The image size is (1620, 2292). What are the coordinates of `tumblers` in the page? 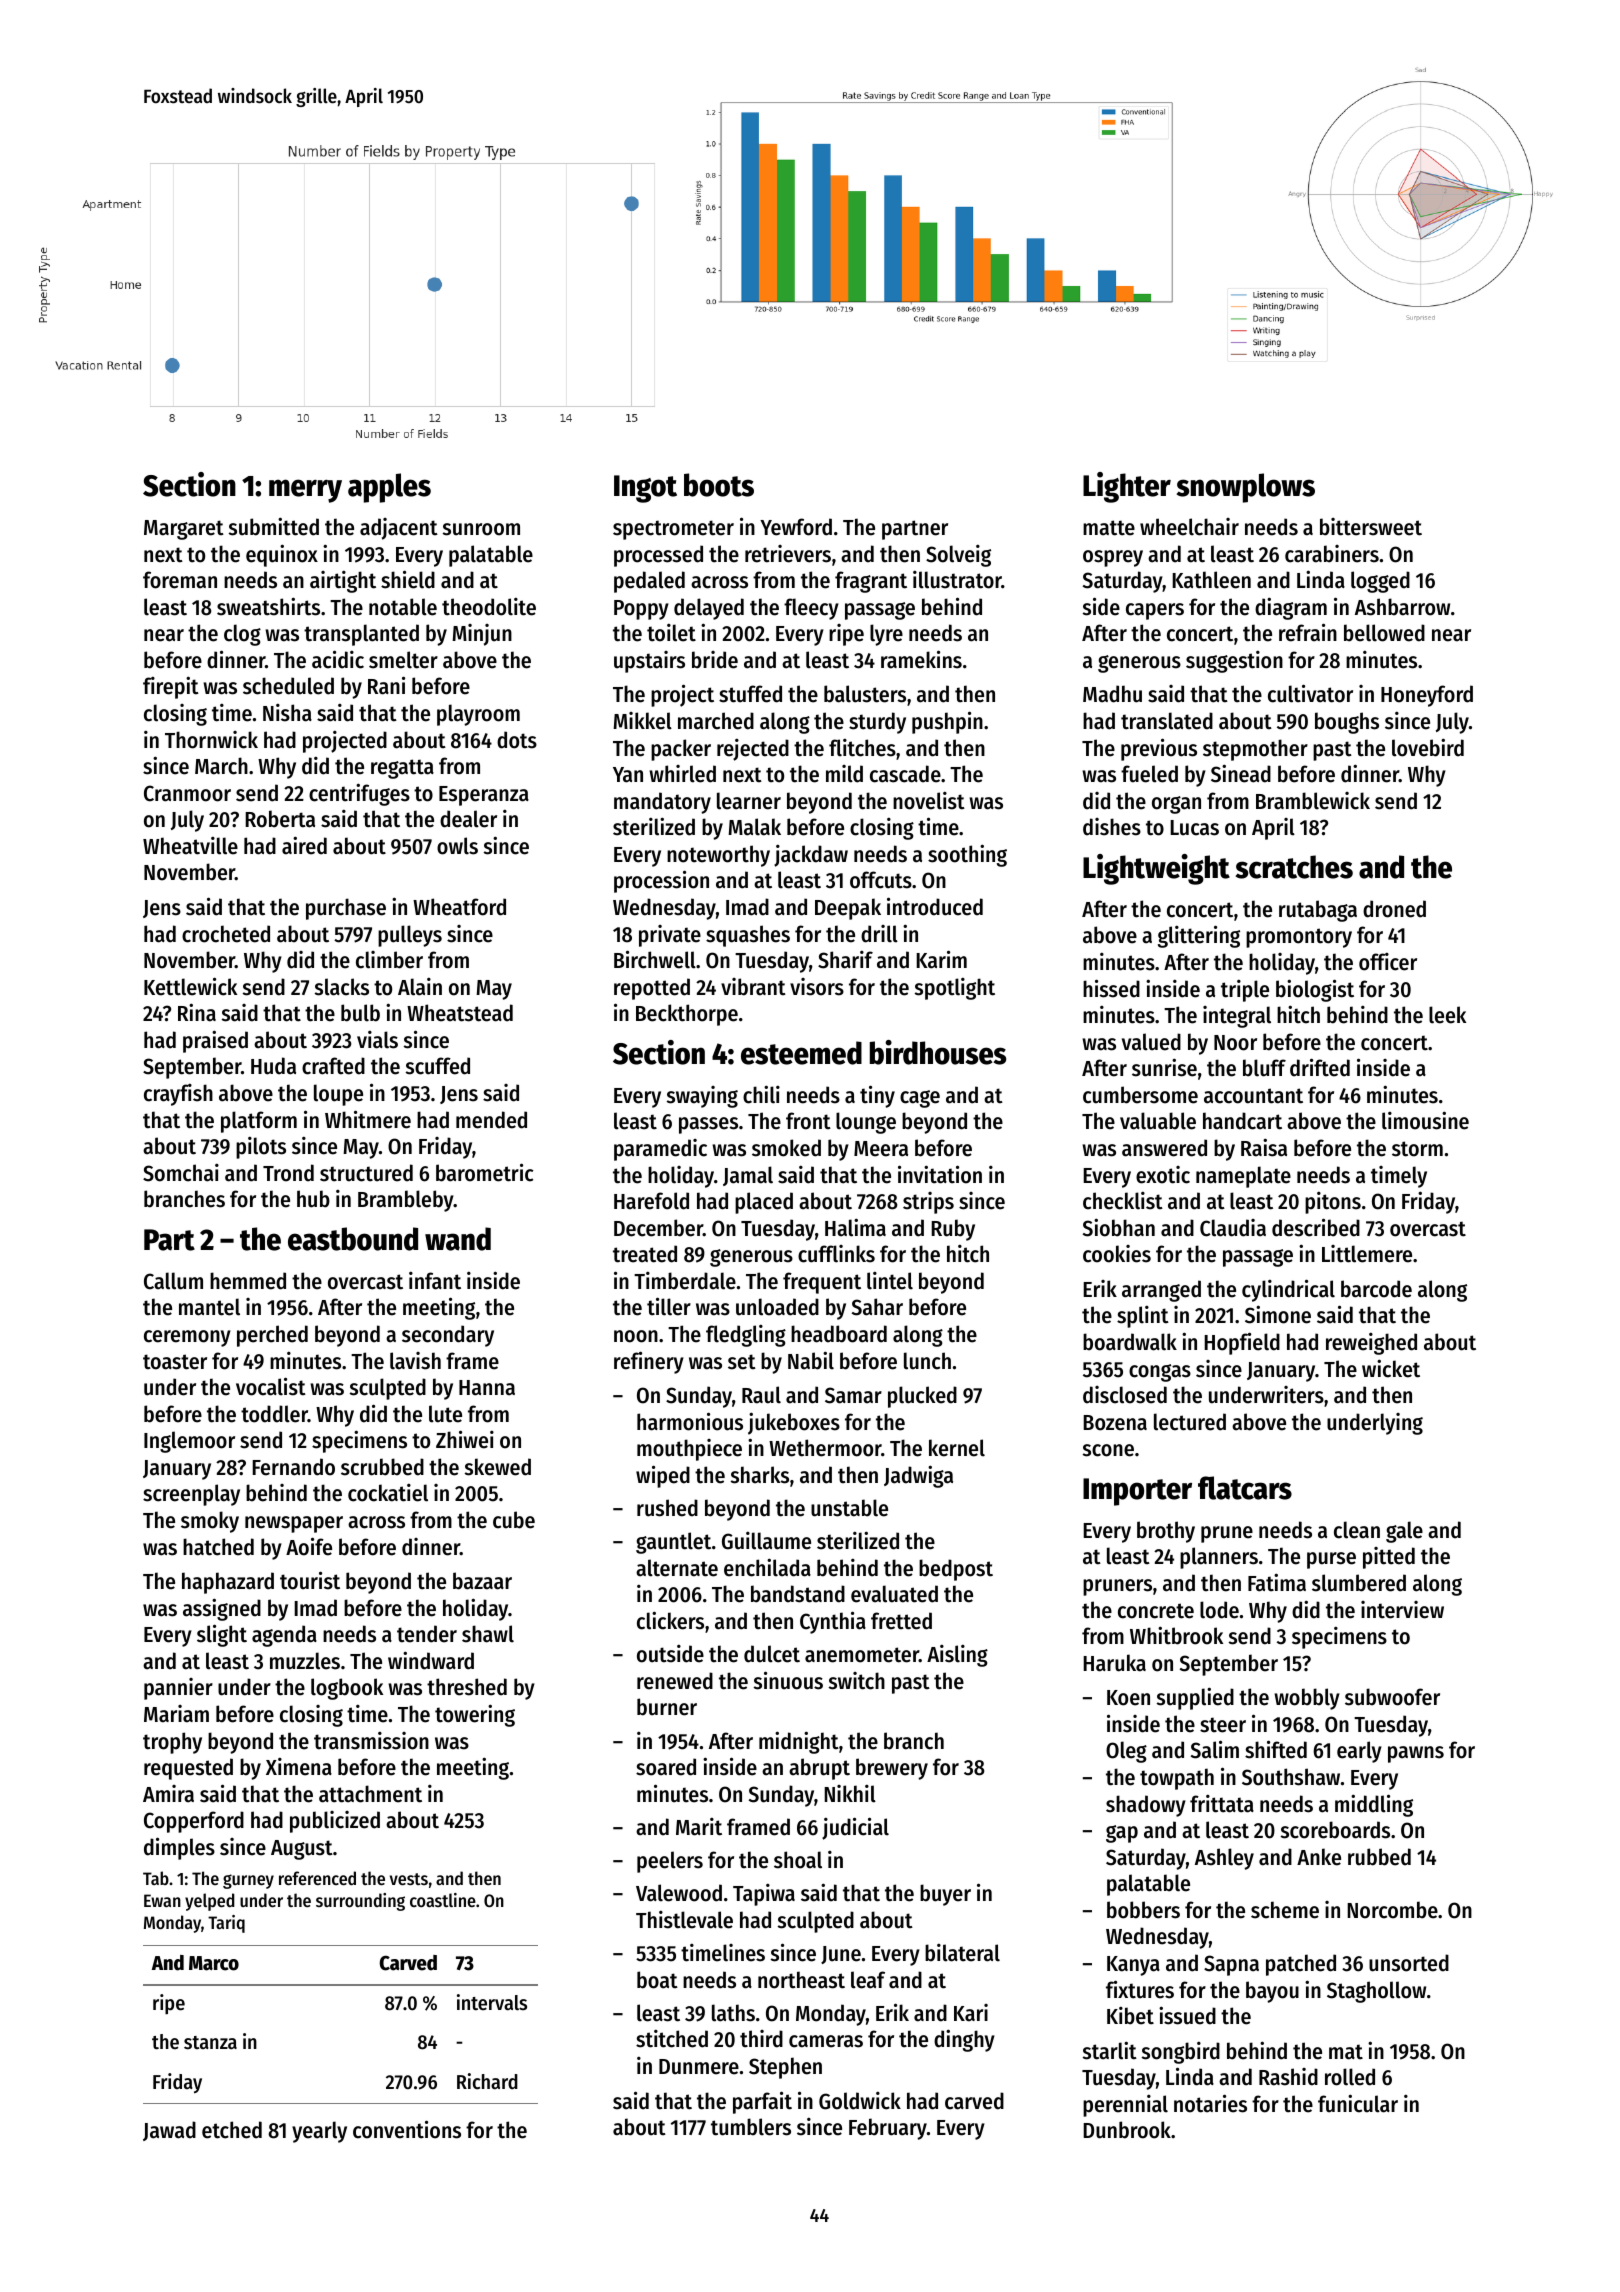 It's located at (751, 2127).
